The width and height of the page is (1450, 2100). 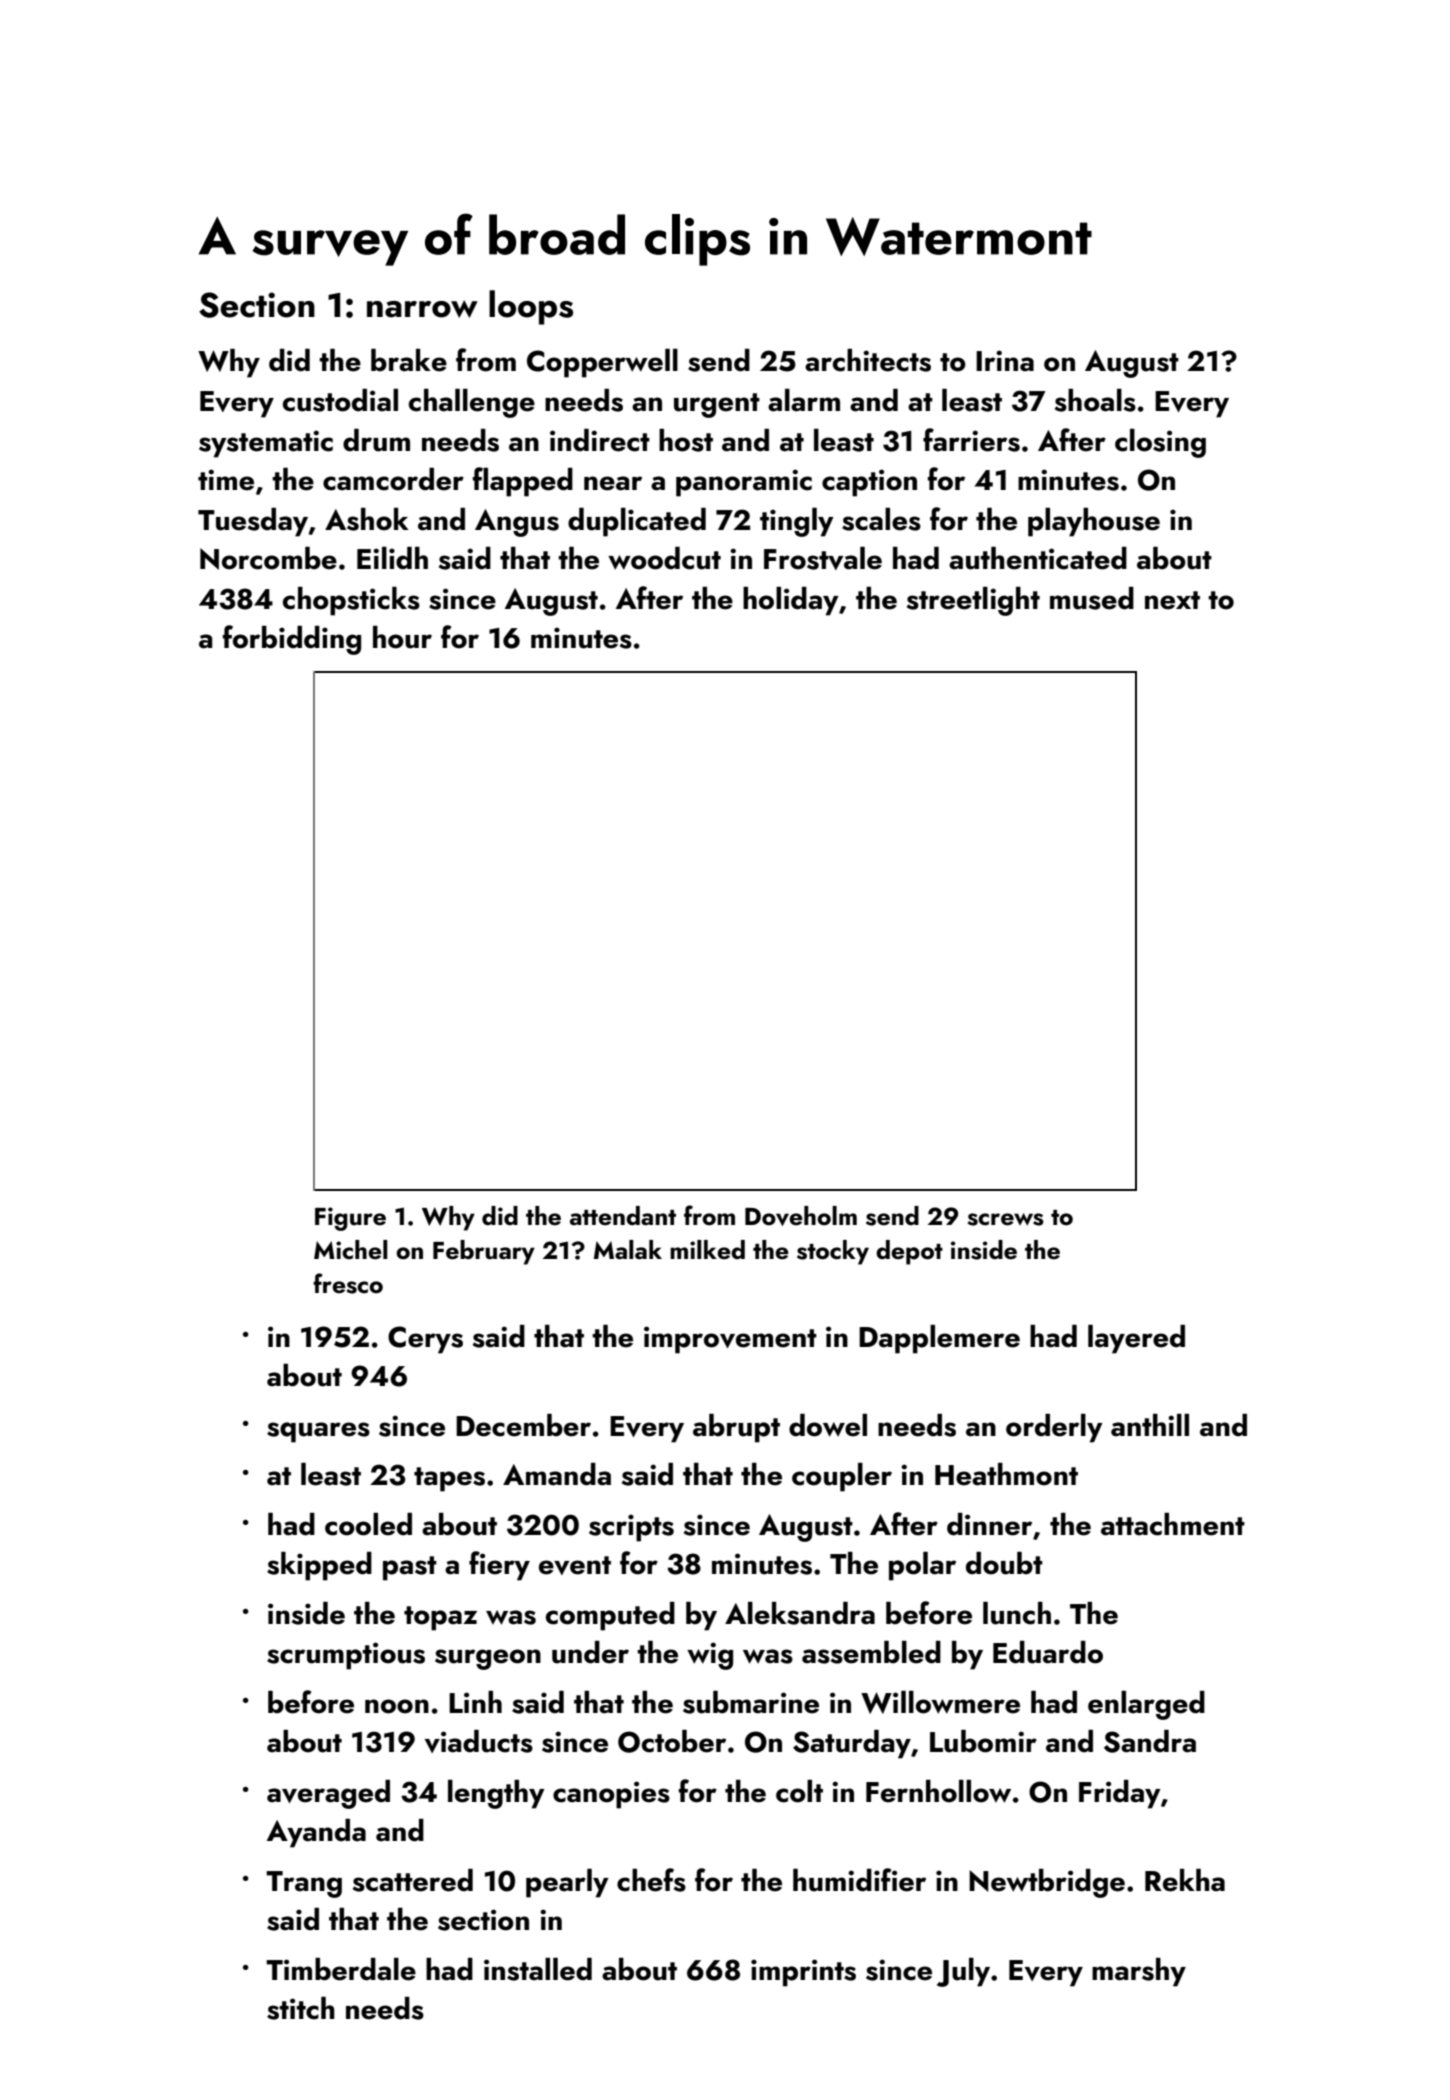 What do you see at coordinates (1139, 1972) in the page?
I see `marshy` at bounding box center [1139, 1972].
